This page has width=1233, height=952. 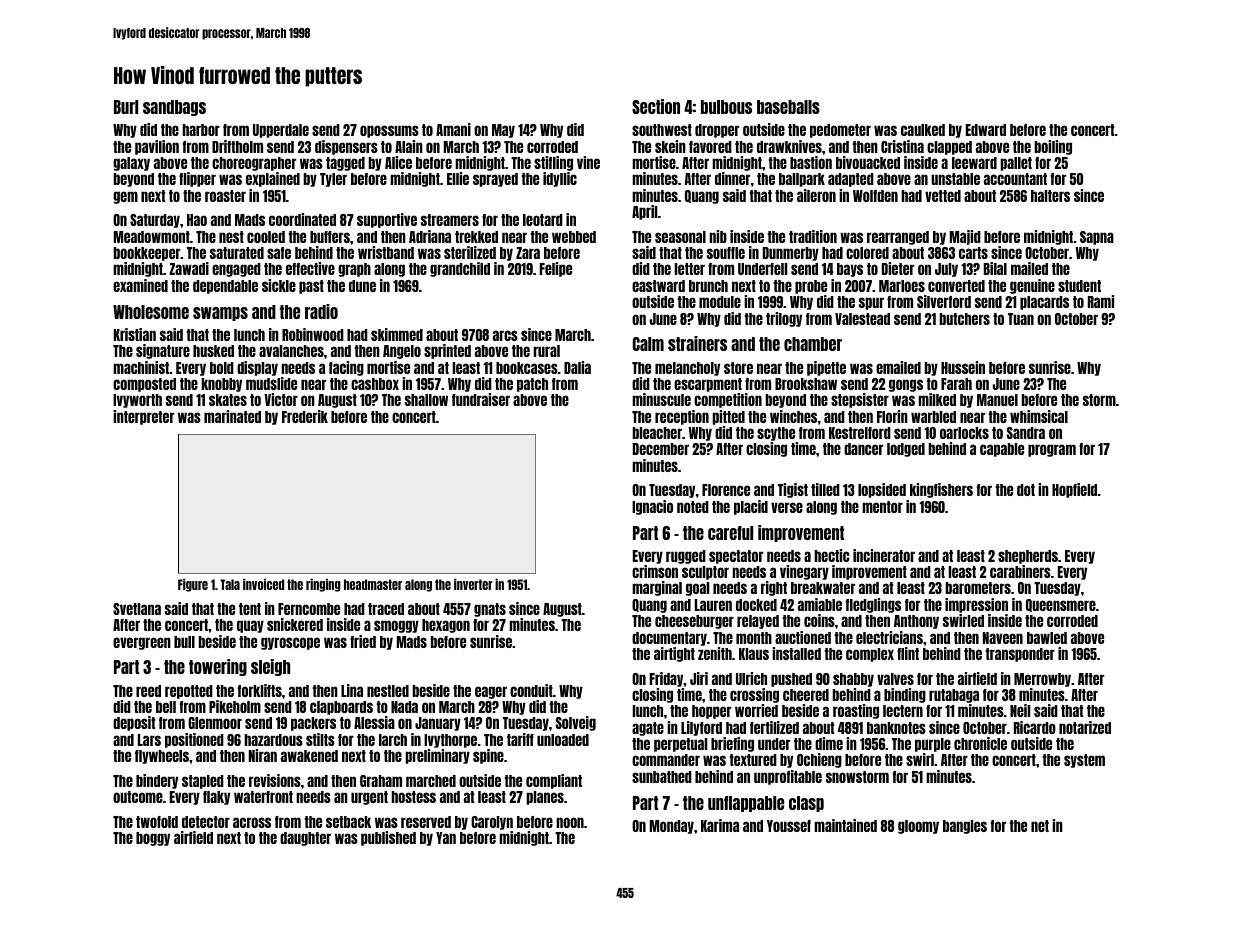 What do you see at coordinates (686, 557) in the page?
I see `rugged` at bounding box center [686, 557].
